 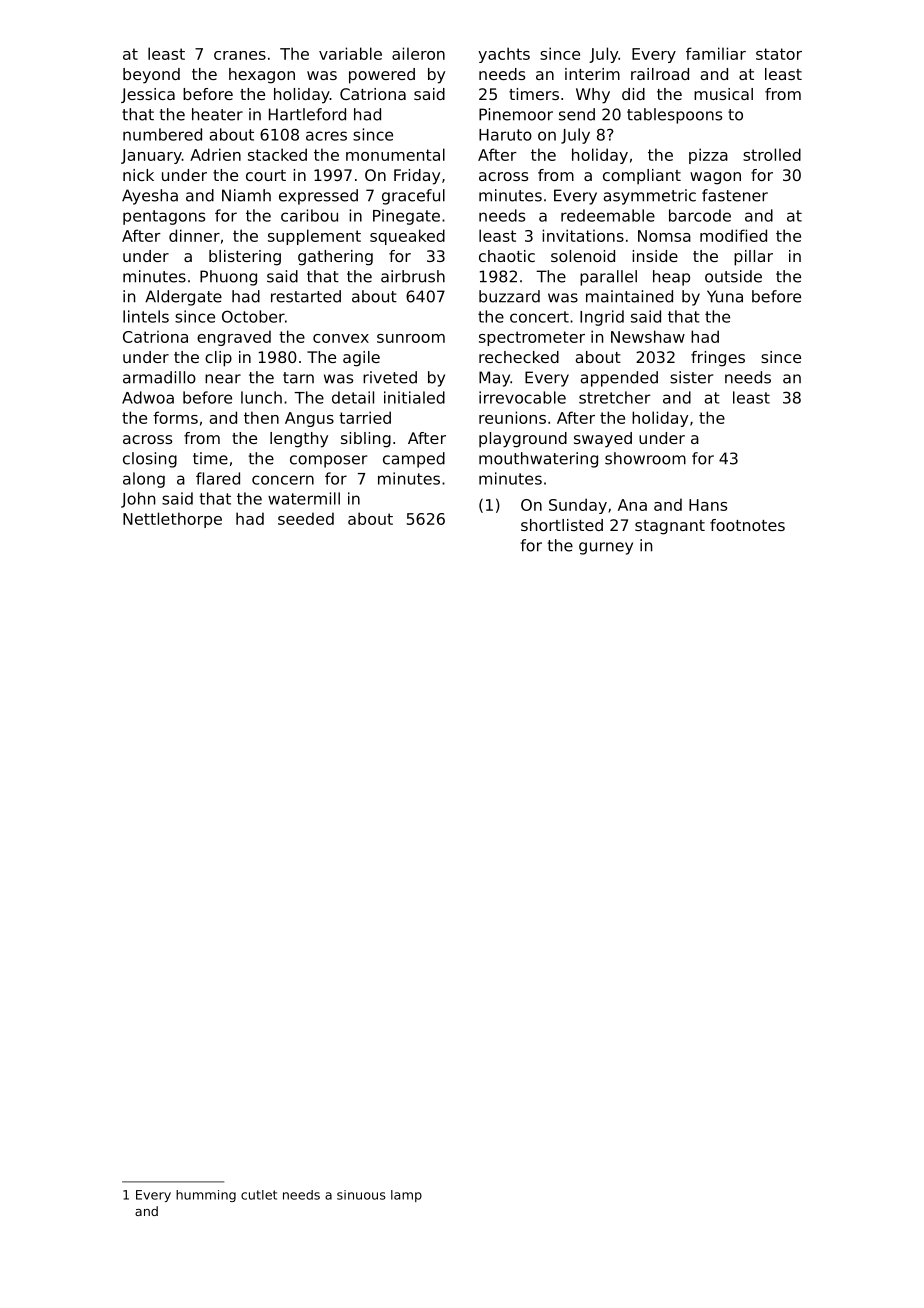 I want to click on railroad, so click(x=660, y=74).
